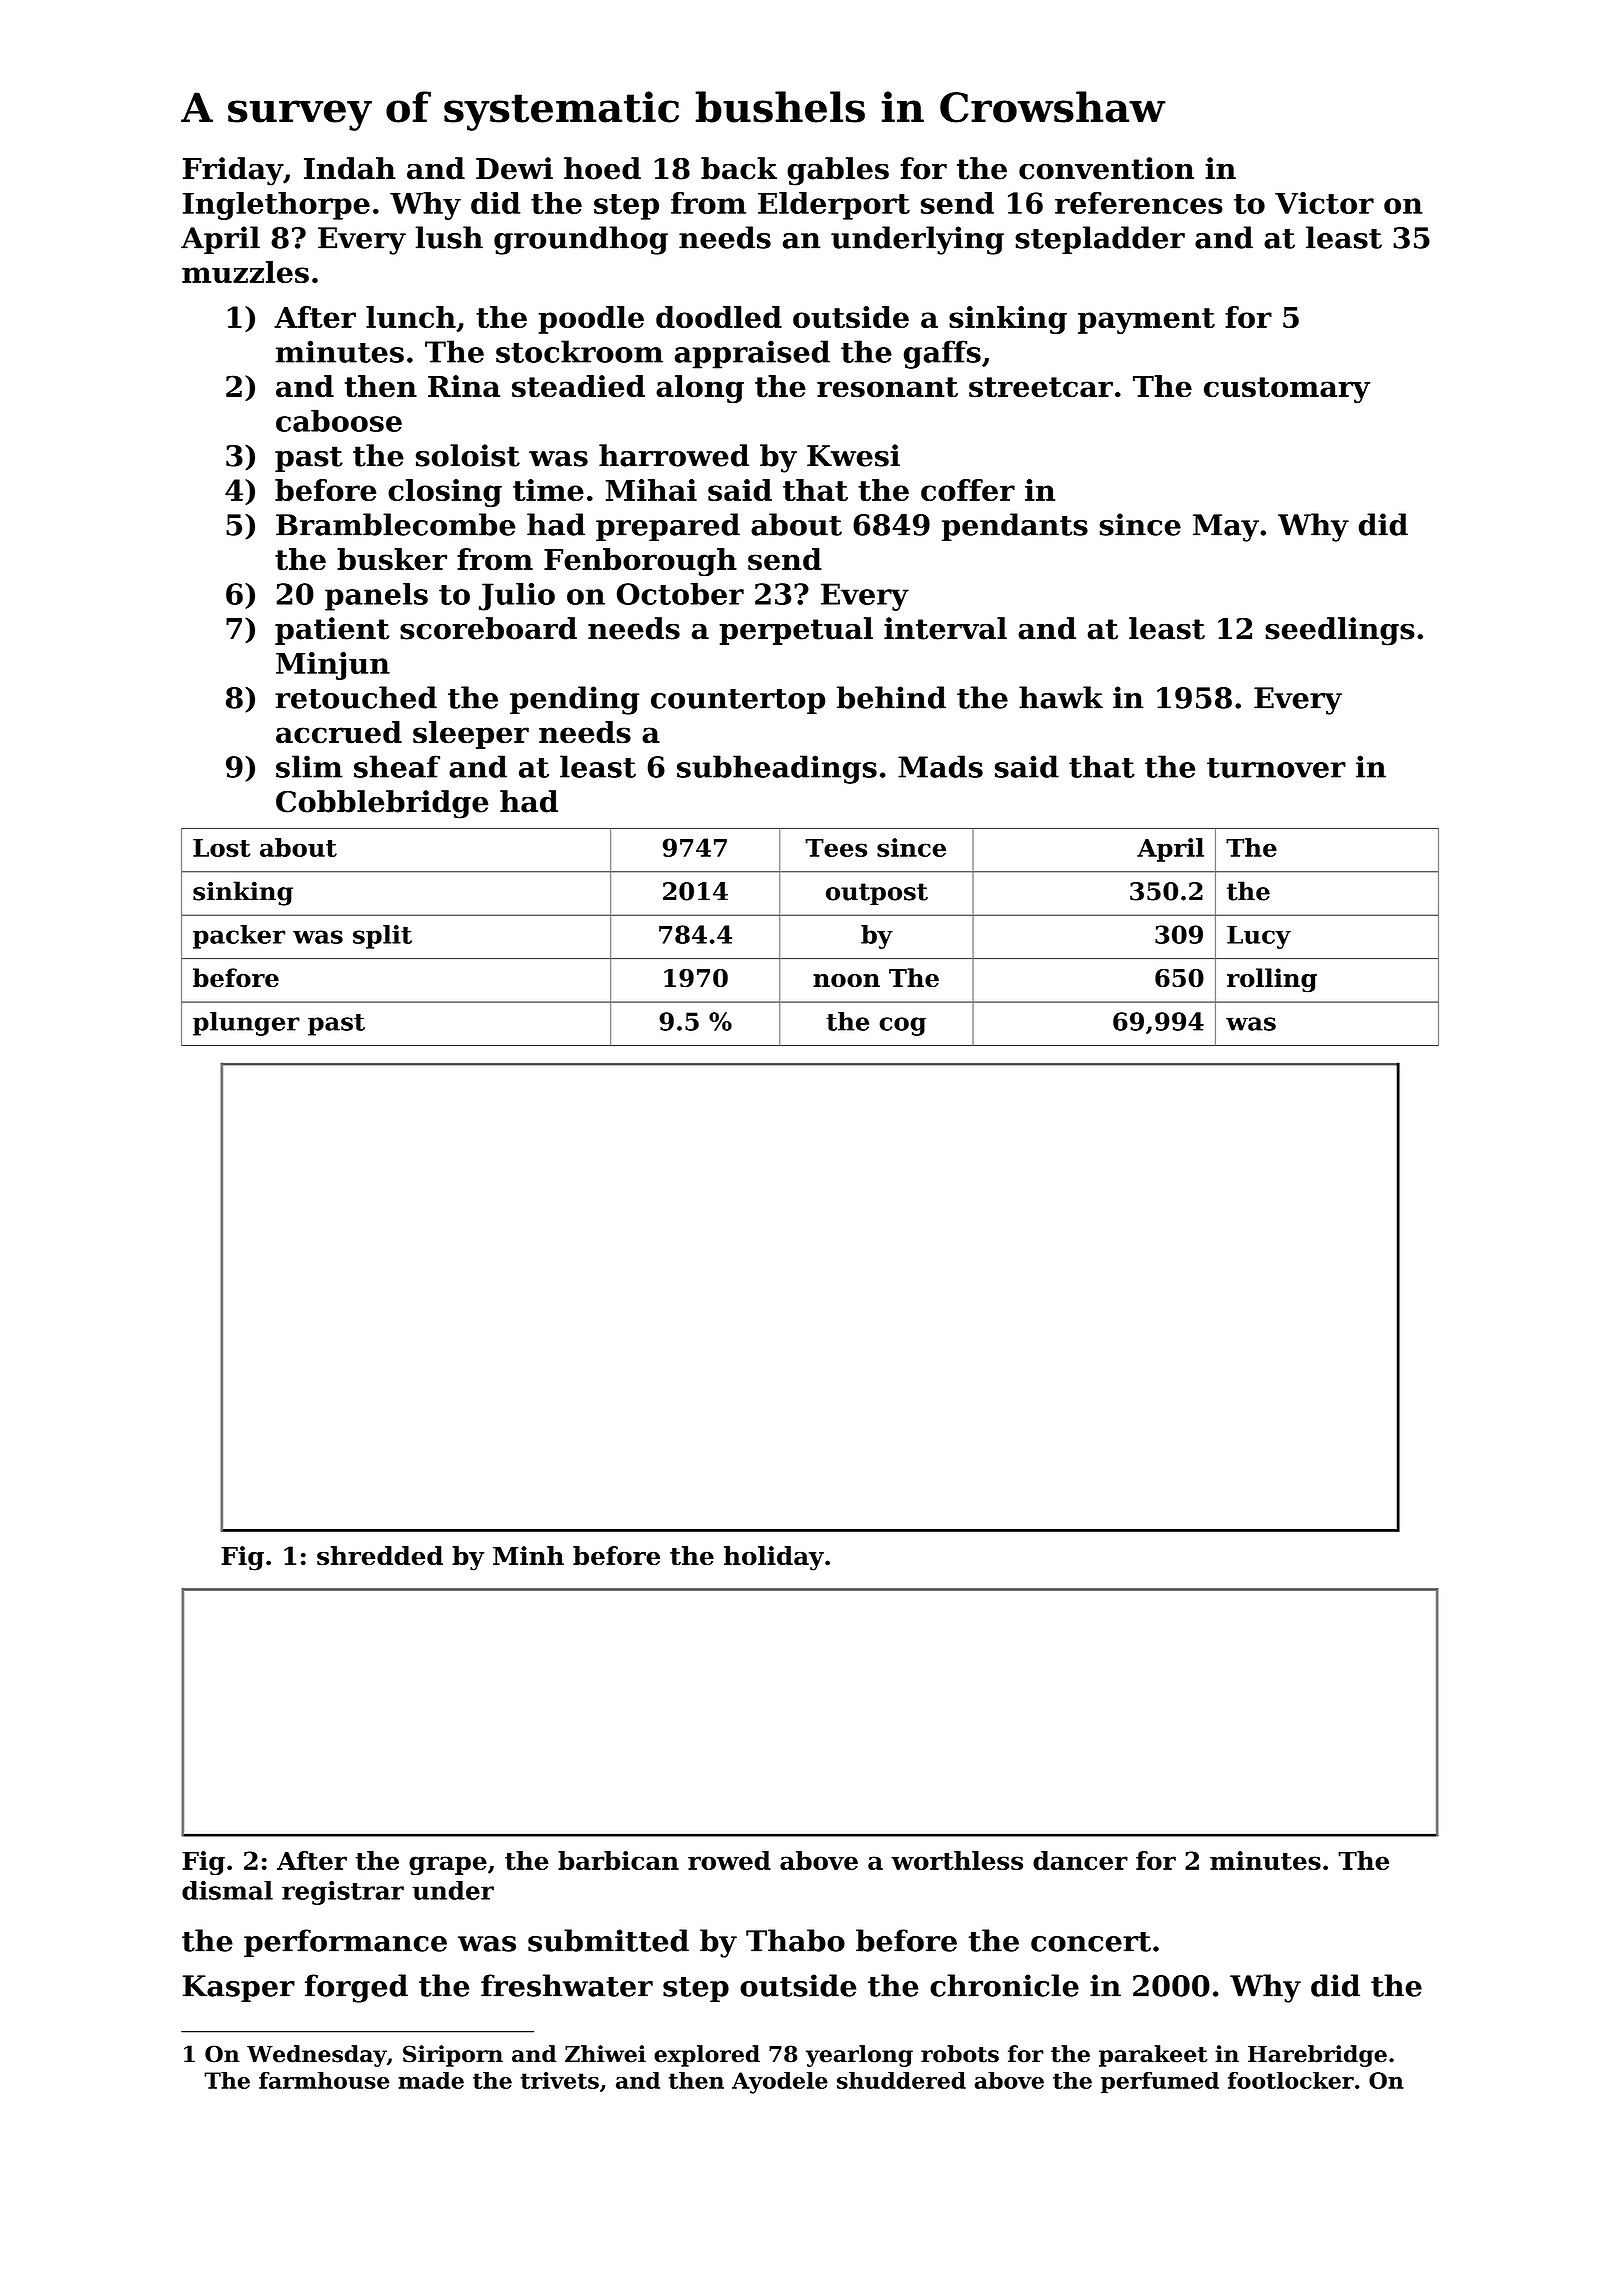  Describe the element at coordinates (343, 1893) in the screenshot. I see `registrar` at that location.
